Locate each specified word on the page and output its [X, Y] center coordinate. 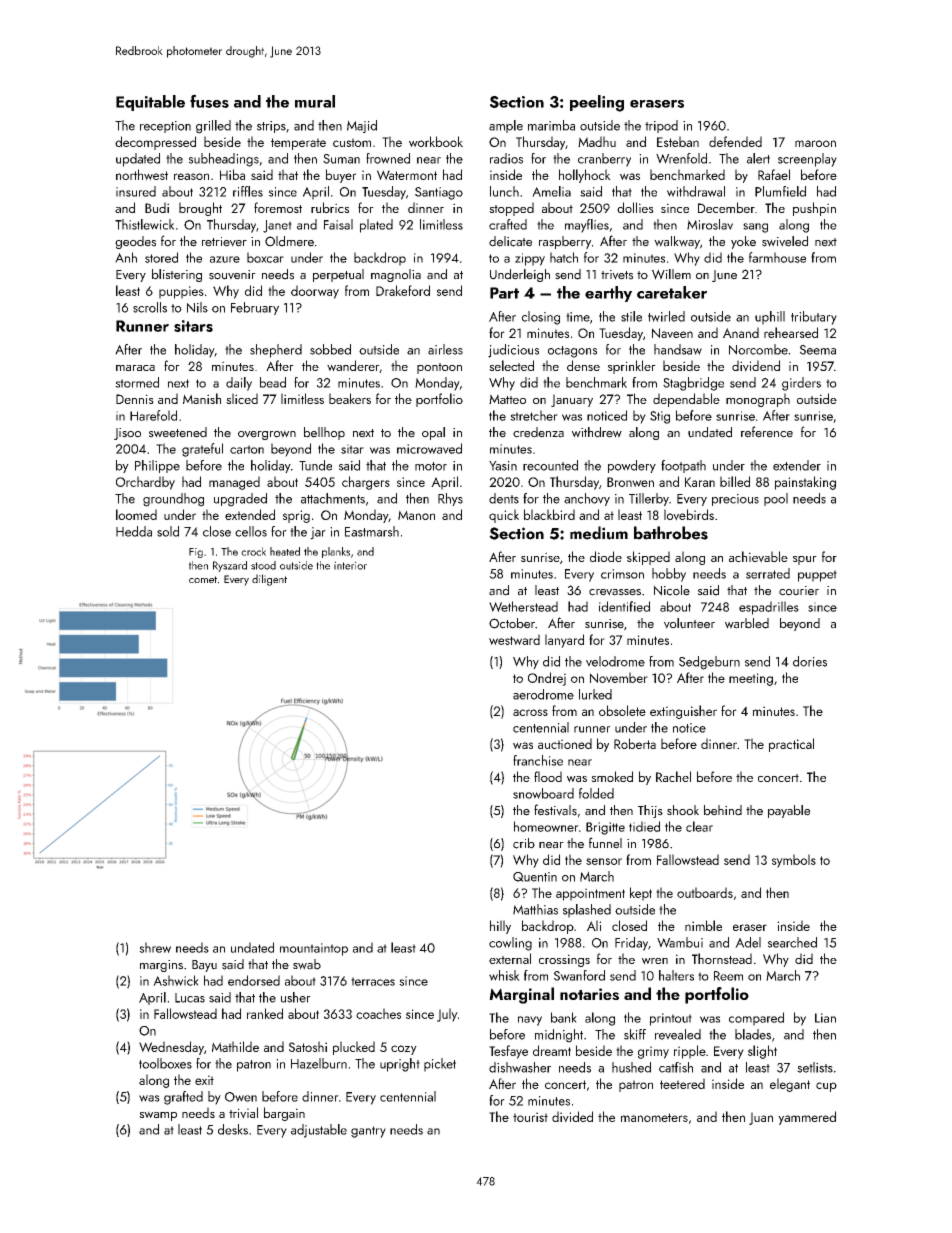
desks [233, 1129]
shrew [155, 947]
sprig [296, 516]
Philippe [157, 466]
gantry [368, 1132]
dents [504, 498]
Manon [416, 515]
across [530, 712]
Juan [761, 1118]
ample [506, 126]
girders [801, 384]
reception [165, 127]
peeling [597, 103]
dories [810, 661]
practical [791, 745]
